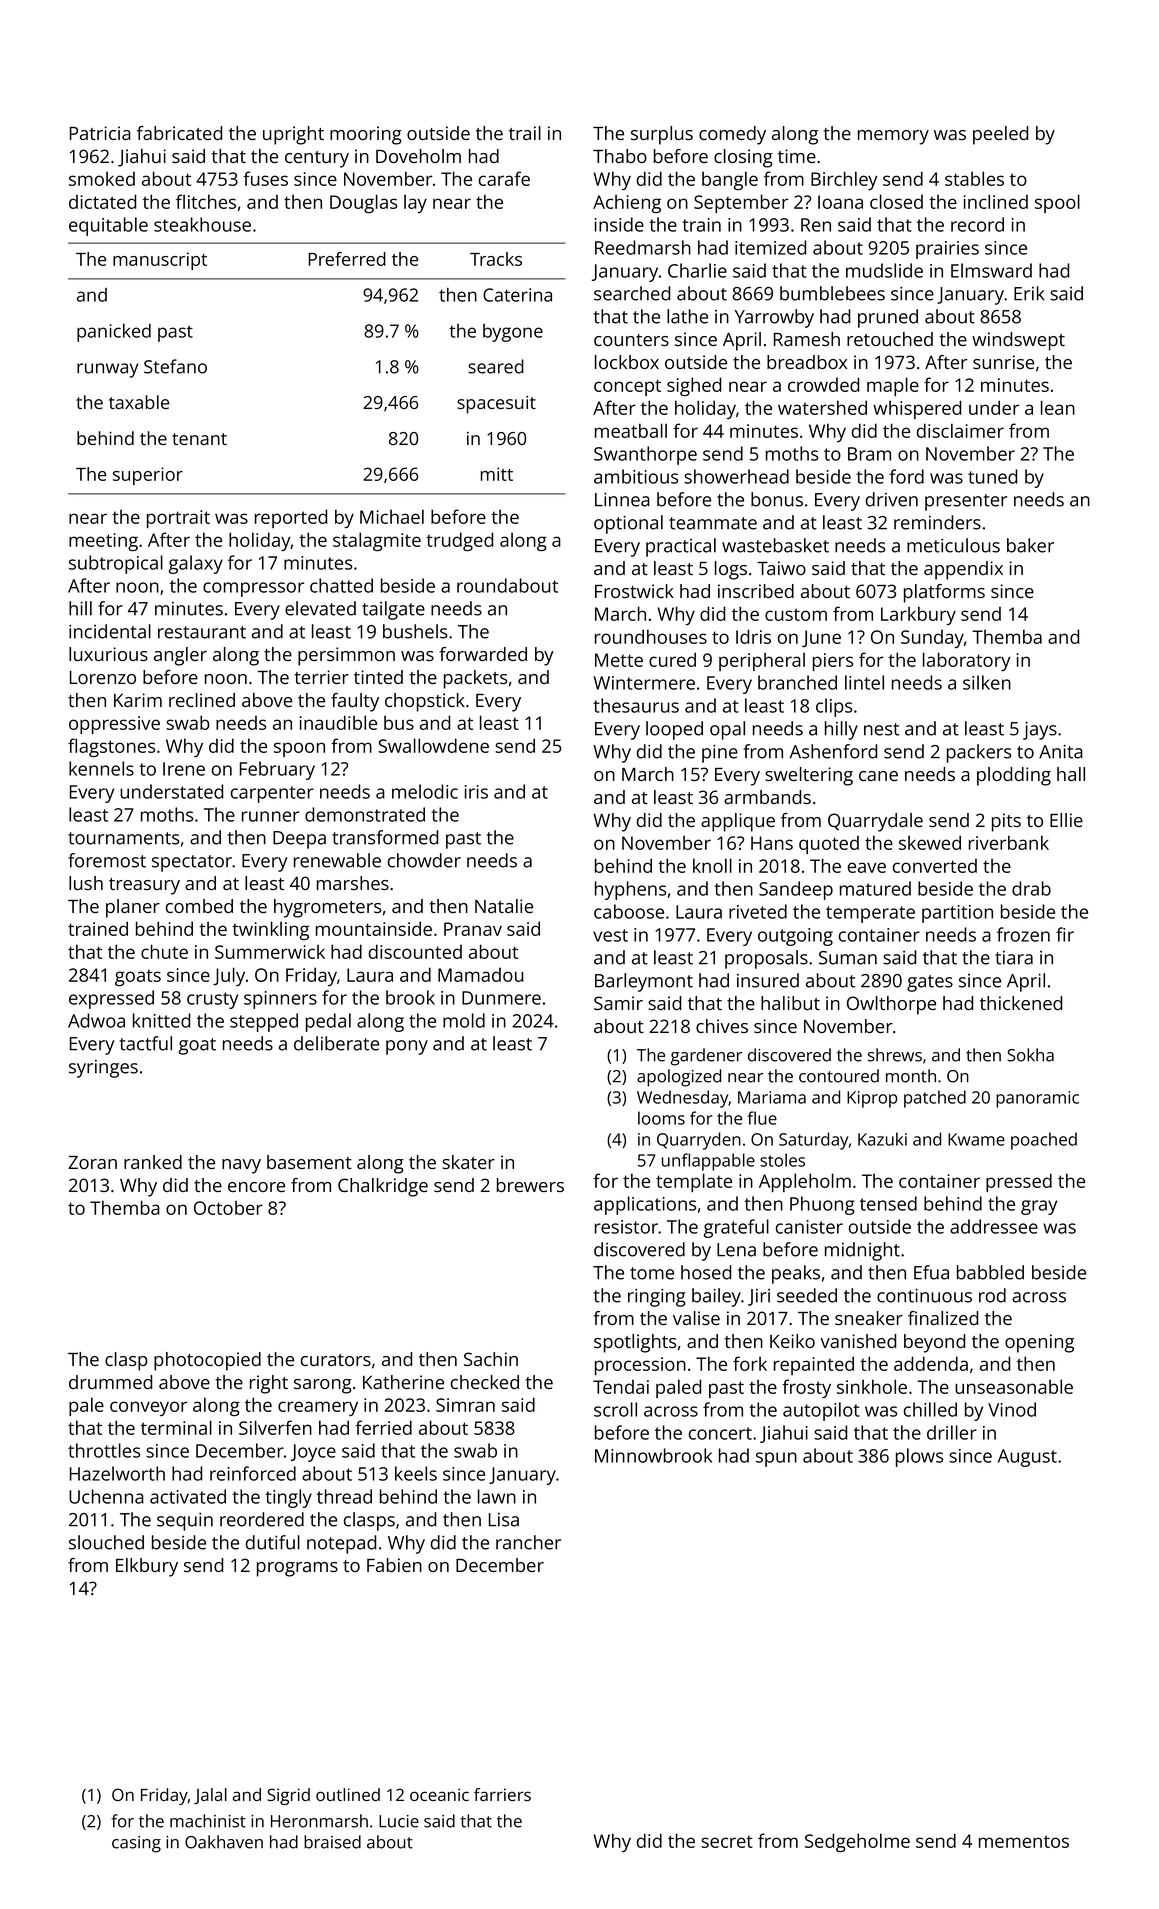 The image size is (1159, 1909). I want to click on Jiri, so click(759, 1297).
